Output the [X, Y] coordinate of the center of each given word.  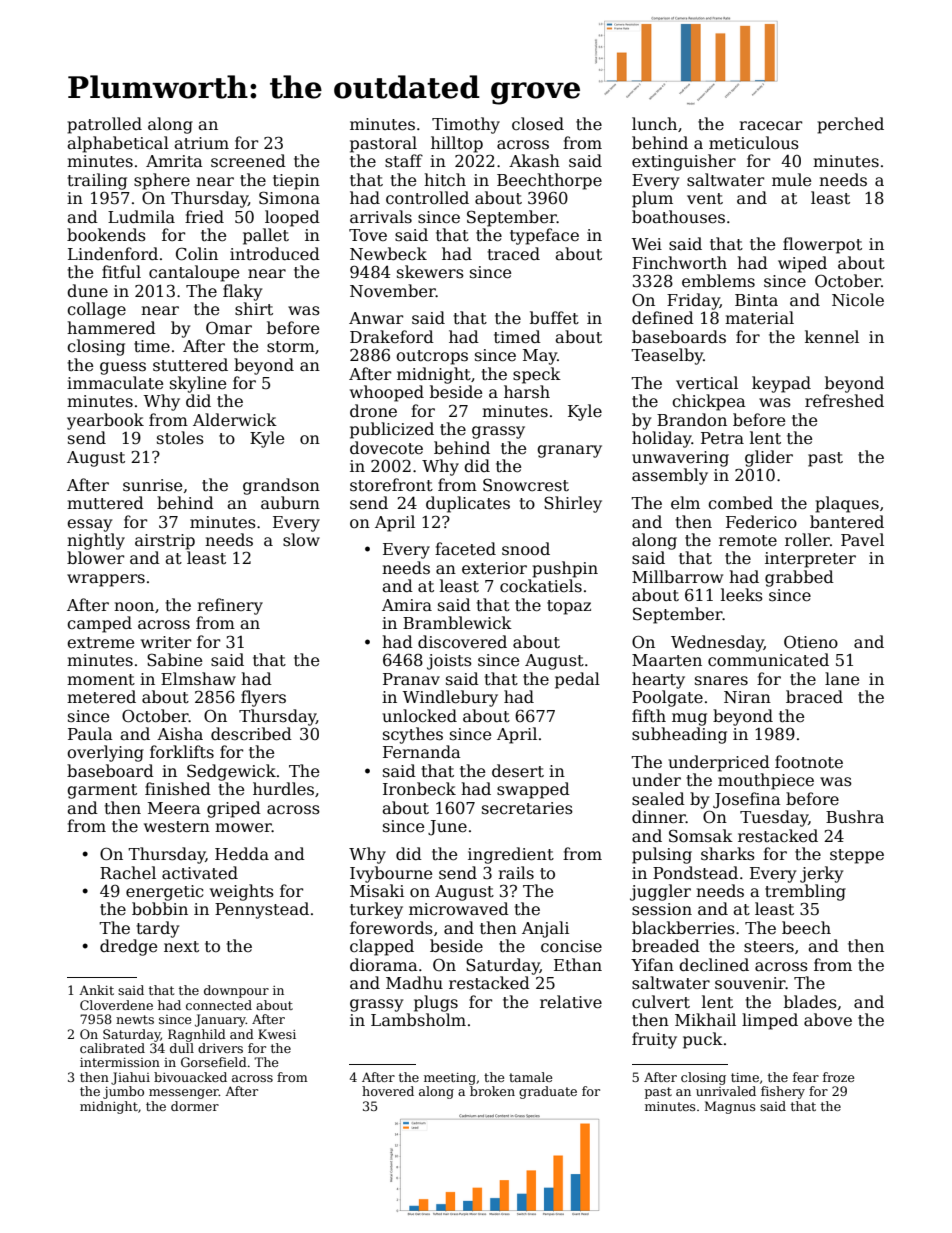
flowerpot [822, 245]
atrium [201, 143]
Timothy [466, 125]
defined [663, 318]
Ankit [96, 990]
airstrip [165, 542]
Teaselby [667, 356]
